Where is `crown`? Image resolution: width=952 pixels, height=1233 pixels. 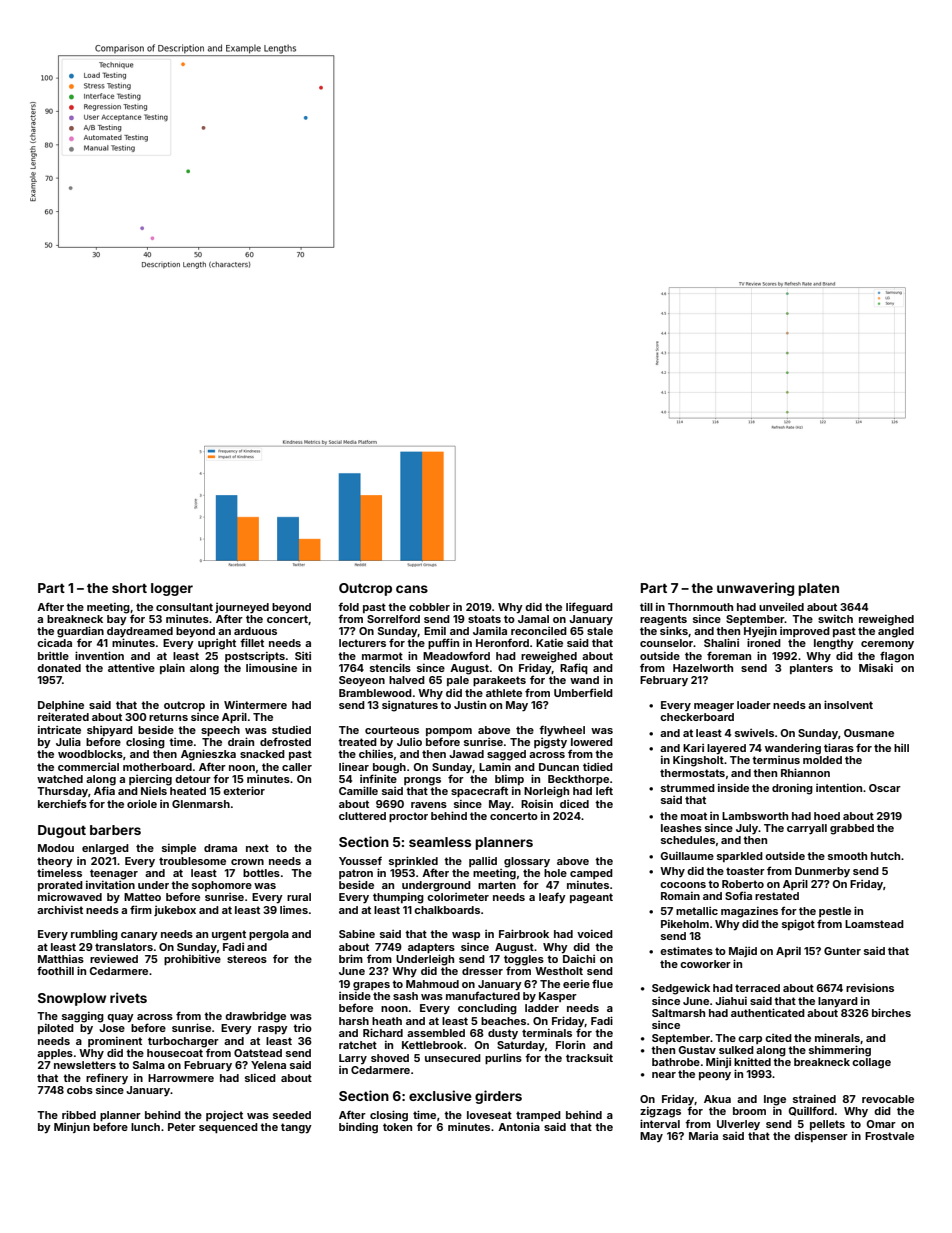
crown is located at coordinates (247, 862).
